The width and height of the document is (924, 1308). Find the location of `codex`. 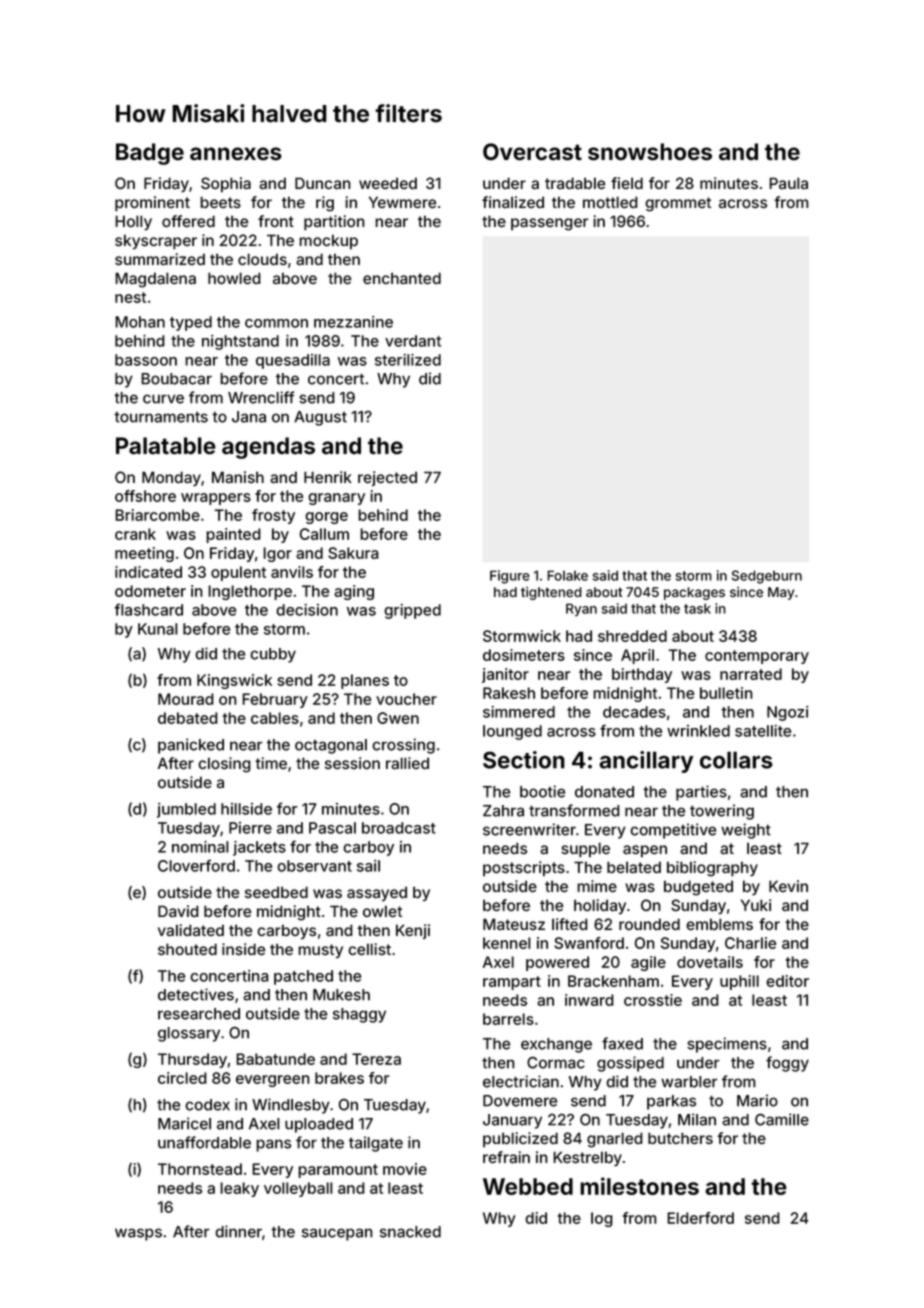

codex is located at coordinates (207, 1105).
